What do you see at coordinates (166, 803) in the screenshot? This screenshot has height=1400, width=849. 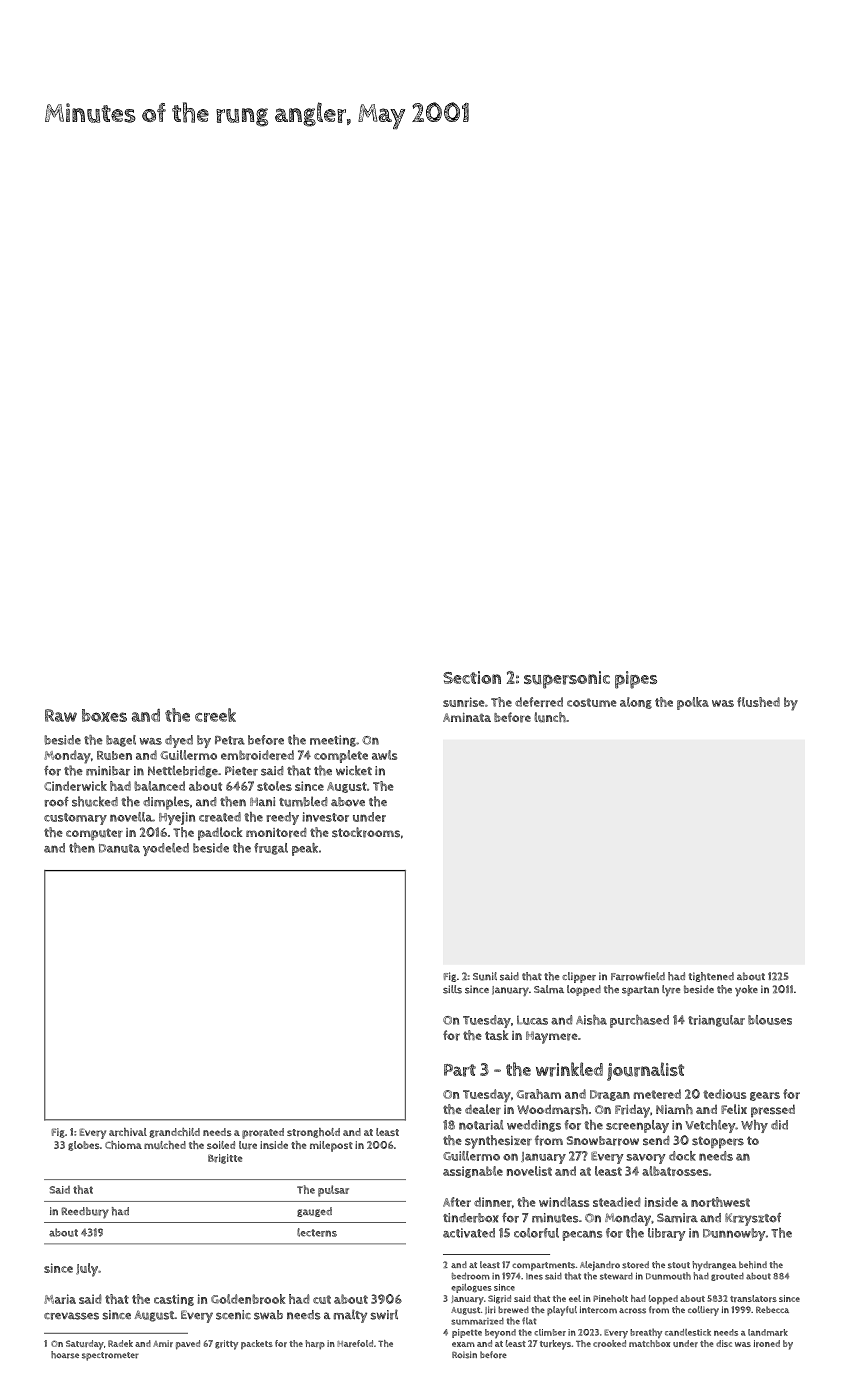 I see `dimples` at bounding box center [166, 803].
